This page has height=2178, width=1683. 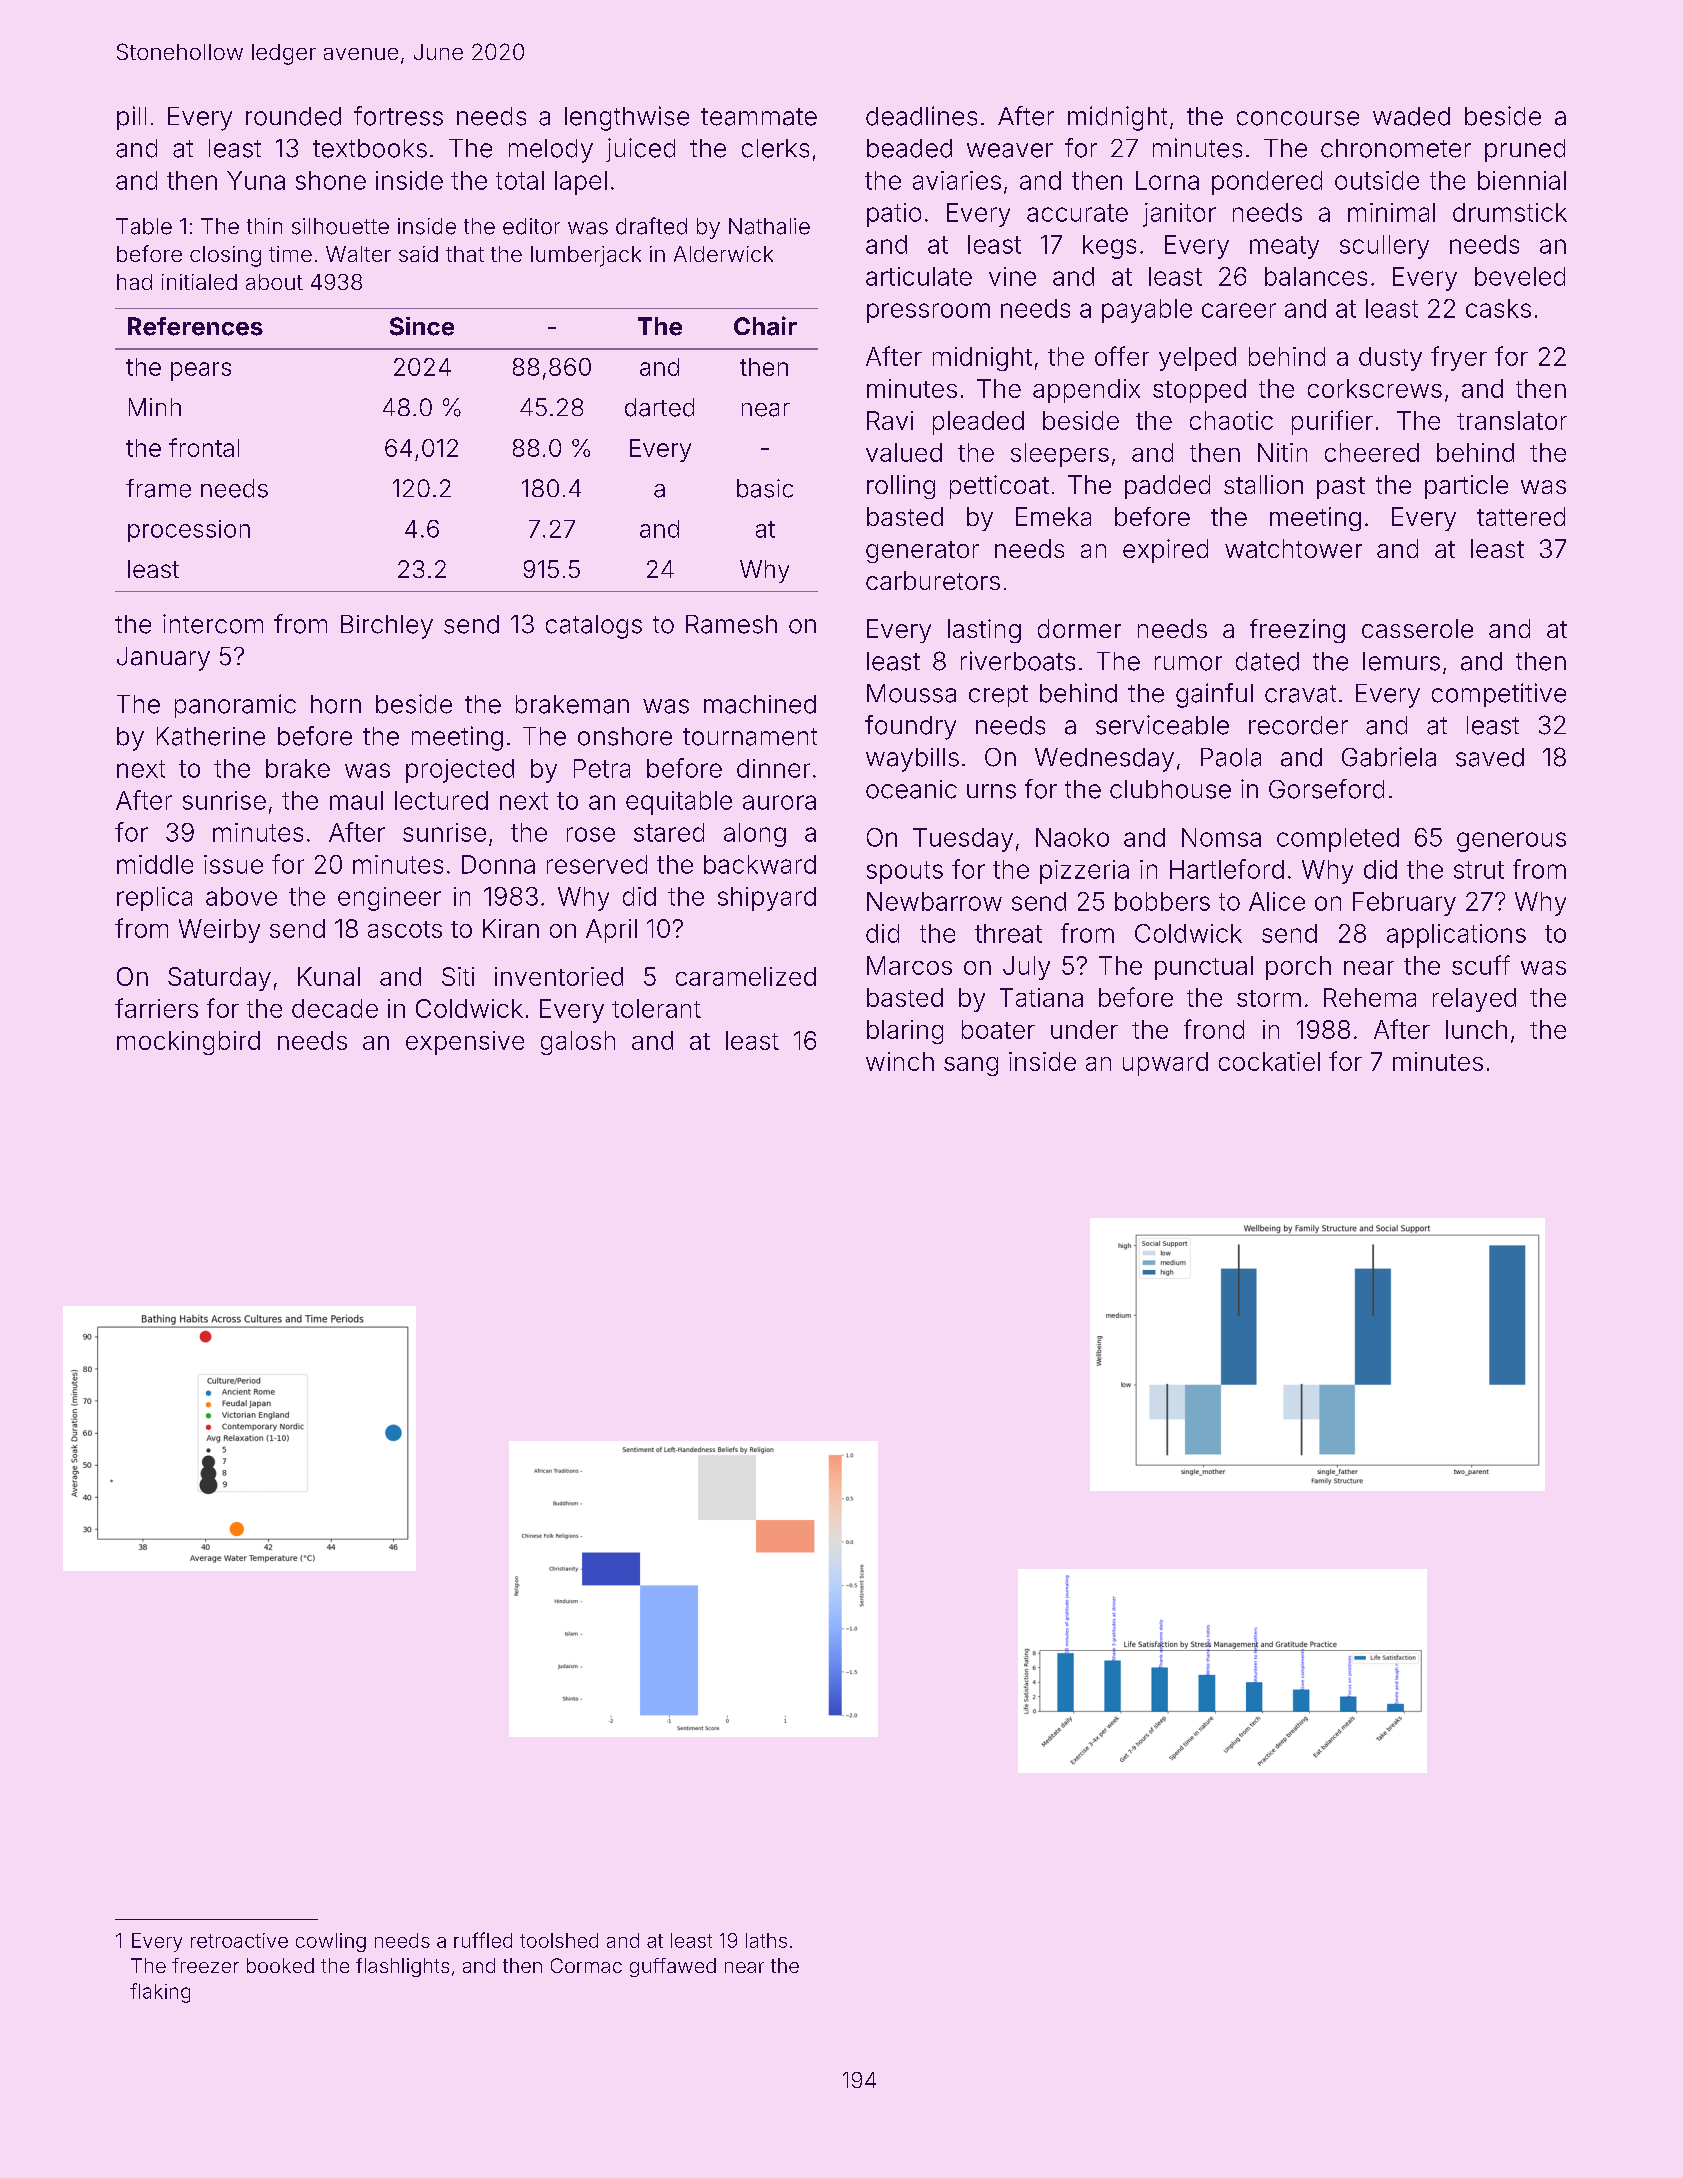 What do you see at coordinates (1269, 1061) in the page?
I see `cockatiel` at bounding box center [1269, 1061].
